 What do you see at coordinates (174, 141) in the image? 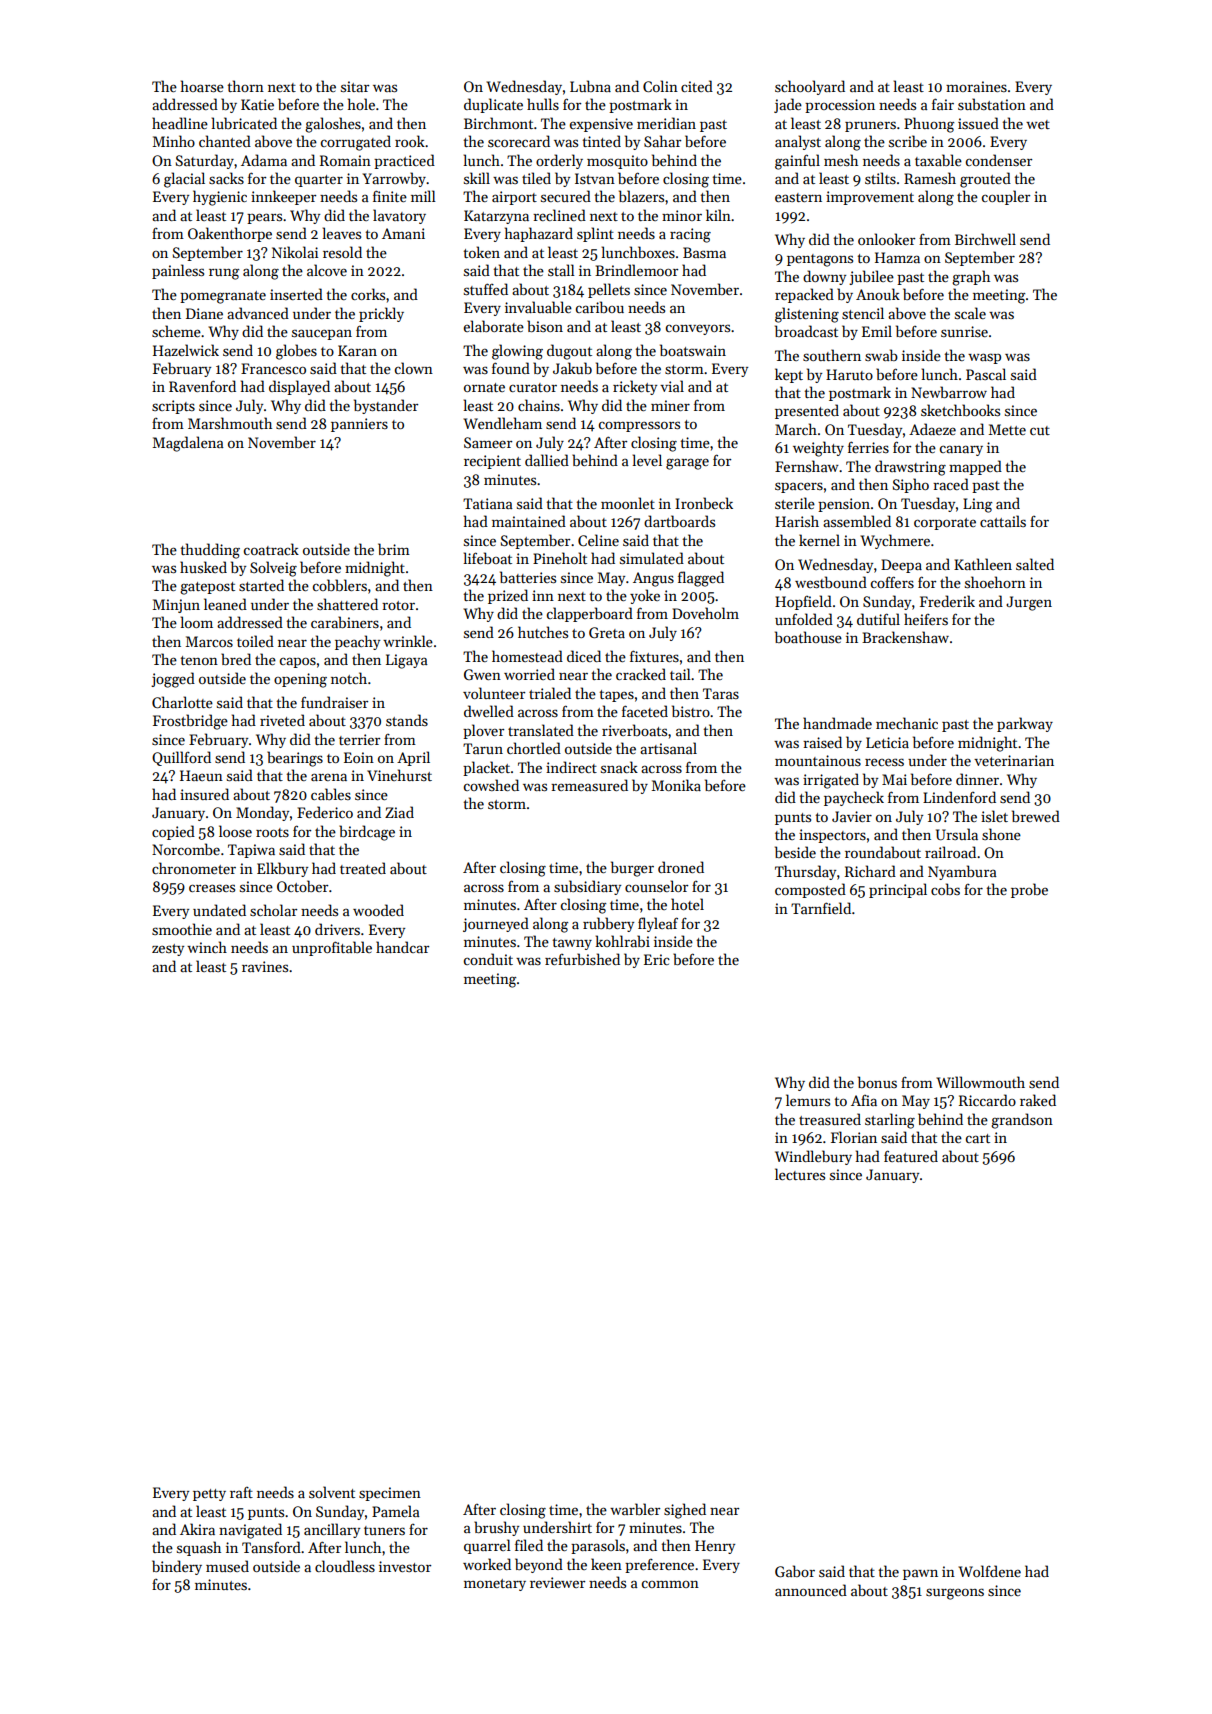
I see `Minho` at bounding box center [174, 141].
